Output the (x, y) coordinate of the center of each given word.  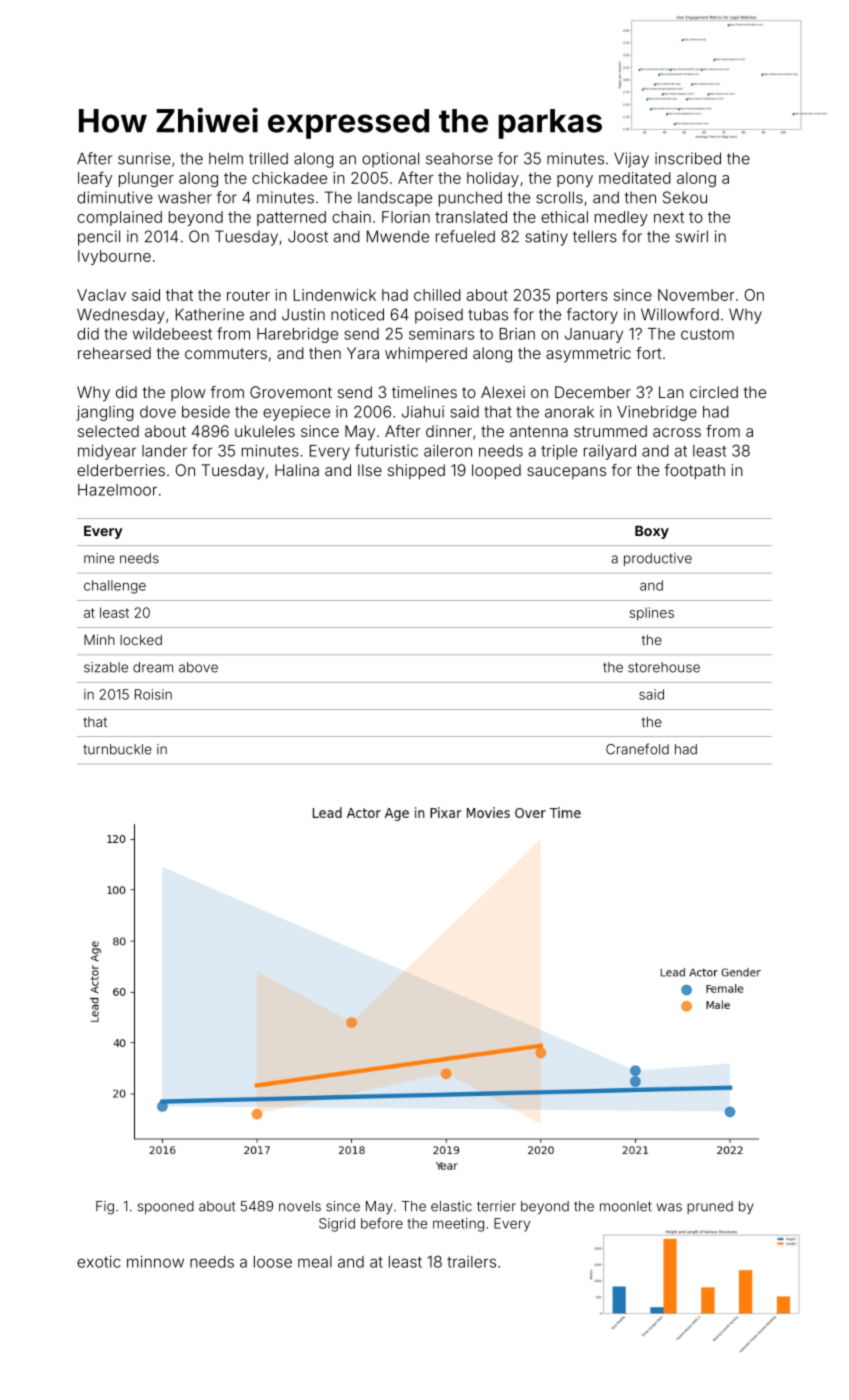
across (677, 432)
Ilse (370, 470)
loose (273, 1262)
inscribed (688, 158)
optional (390, 160)
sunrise (144, 158)
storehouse (664, 667)
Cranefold (637, 749)
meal (315, 1262)
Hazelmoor (117, 490)
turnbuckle (117, 749)
